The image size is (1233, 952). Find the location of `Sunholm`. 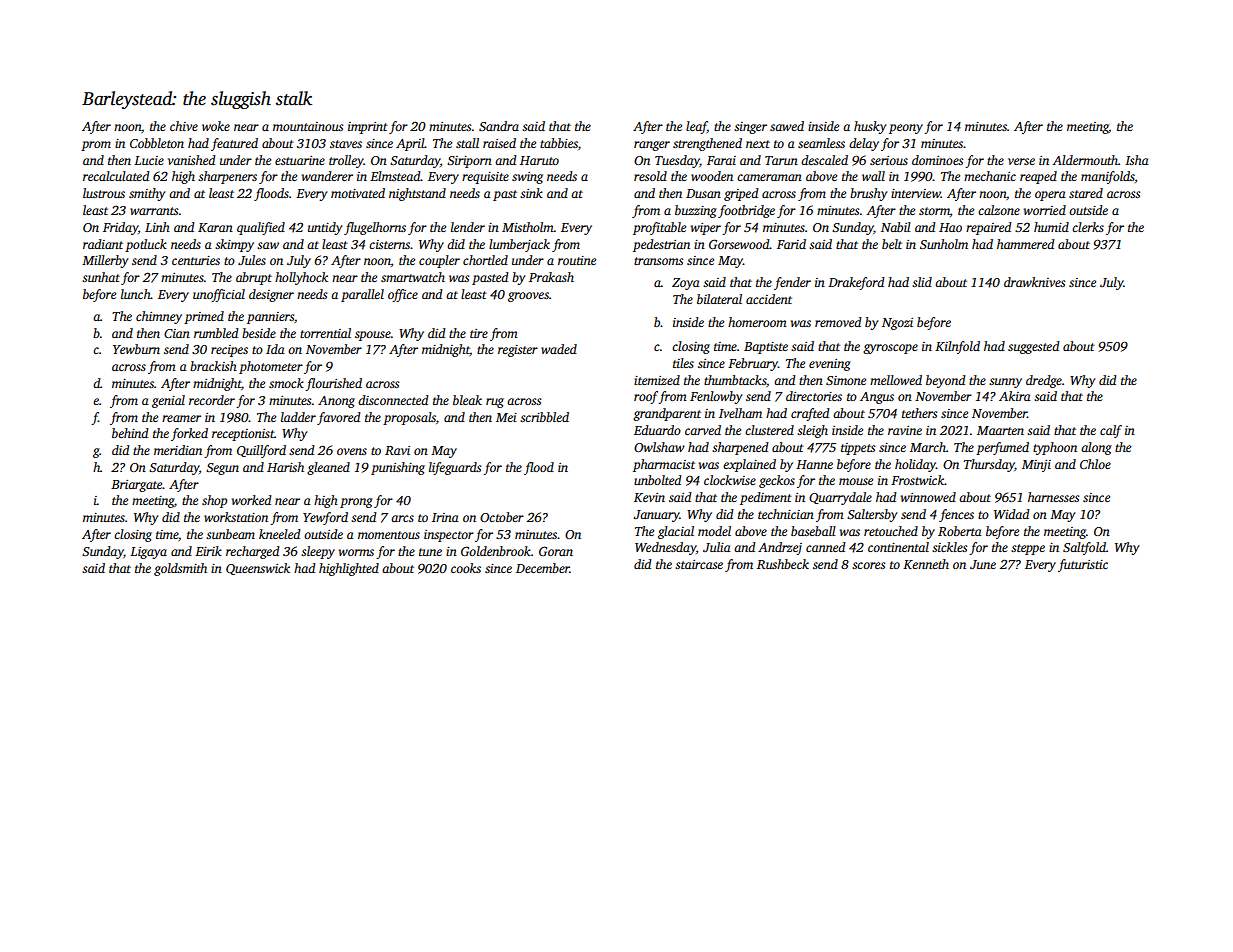

Sunholm is located at coordinates (944, 244).
